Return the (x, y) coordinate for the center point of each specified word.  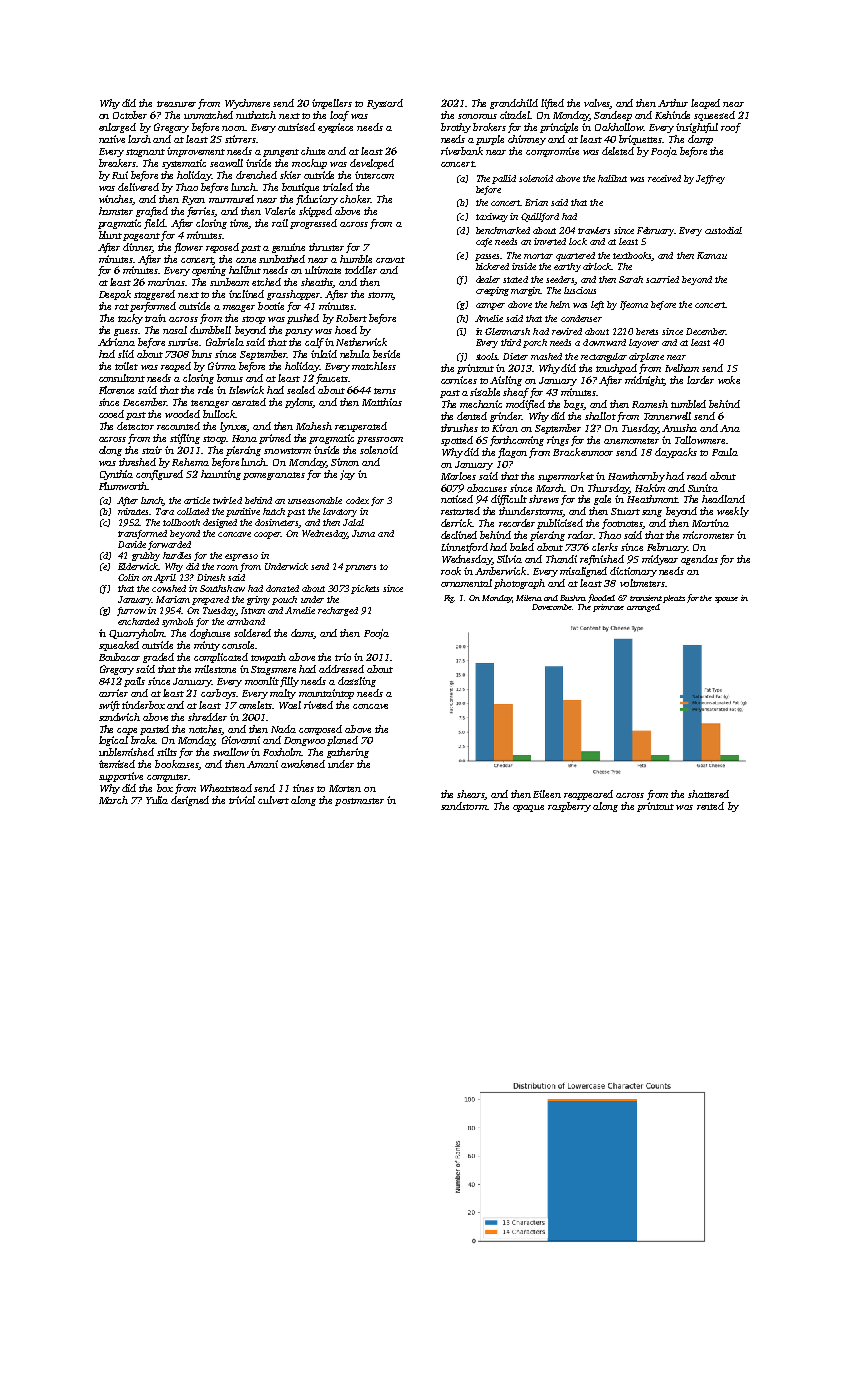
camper (490, 306)
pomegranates (274, 476)
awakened (303, 764)
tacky (130, 319)
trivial (242, 800)
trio (343, 657)
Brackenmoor (583, 452)
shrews (544, 499)
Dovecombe (552, 607)
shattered (708, 794)
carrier (113, 693)
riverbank (462, 151)
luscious (580, 290)
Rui (120, 175)
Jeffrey (710, 179)
